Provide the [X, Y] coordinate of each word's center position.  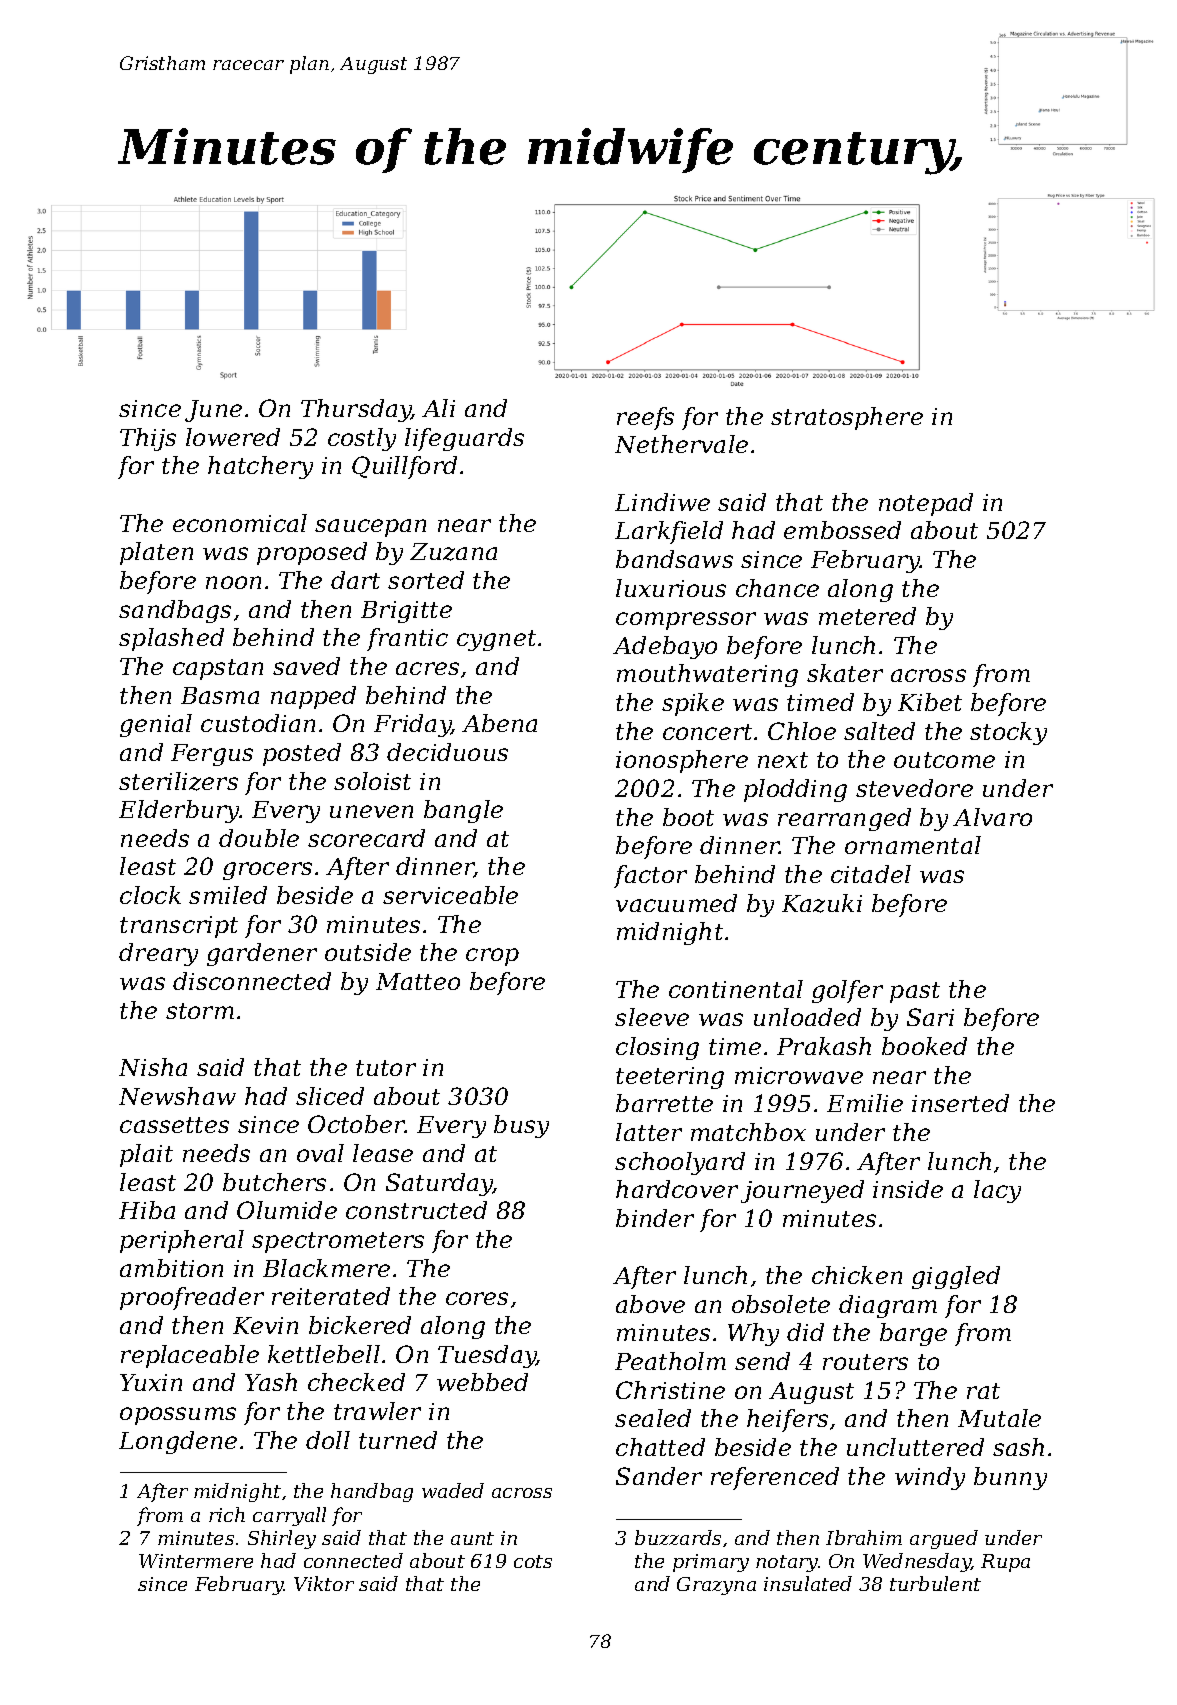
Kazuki [822, 903]
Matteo [418, 981]
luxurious [671, 588]
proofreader [192, 1298]
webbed [482, 1382]
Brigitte [406, 612]
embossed [842, 530]
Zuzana [453, 552]
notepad [926, 504]
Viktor [324, 1583]
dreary [158, 954]
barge [913, 1334]
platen [156, 553]
